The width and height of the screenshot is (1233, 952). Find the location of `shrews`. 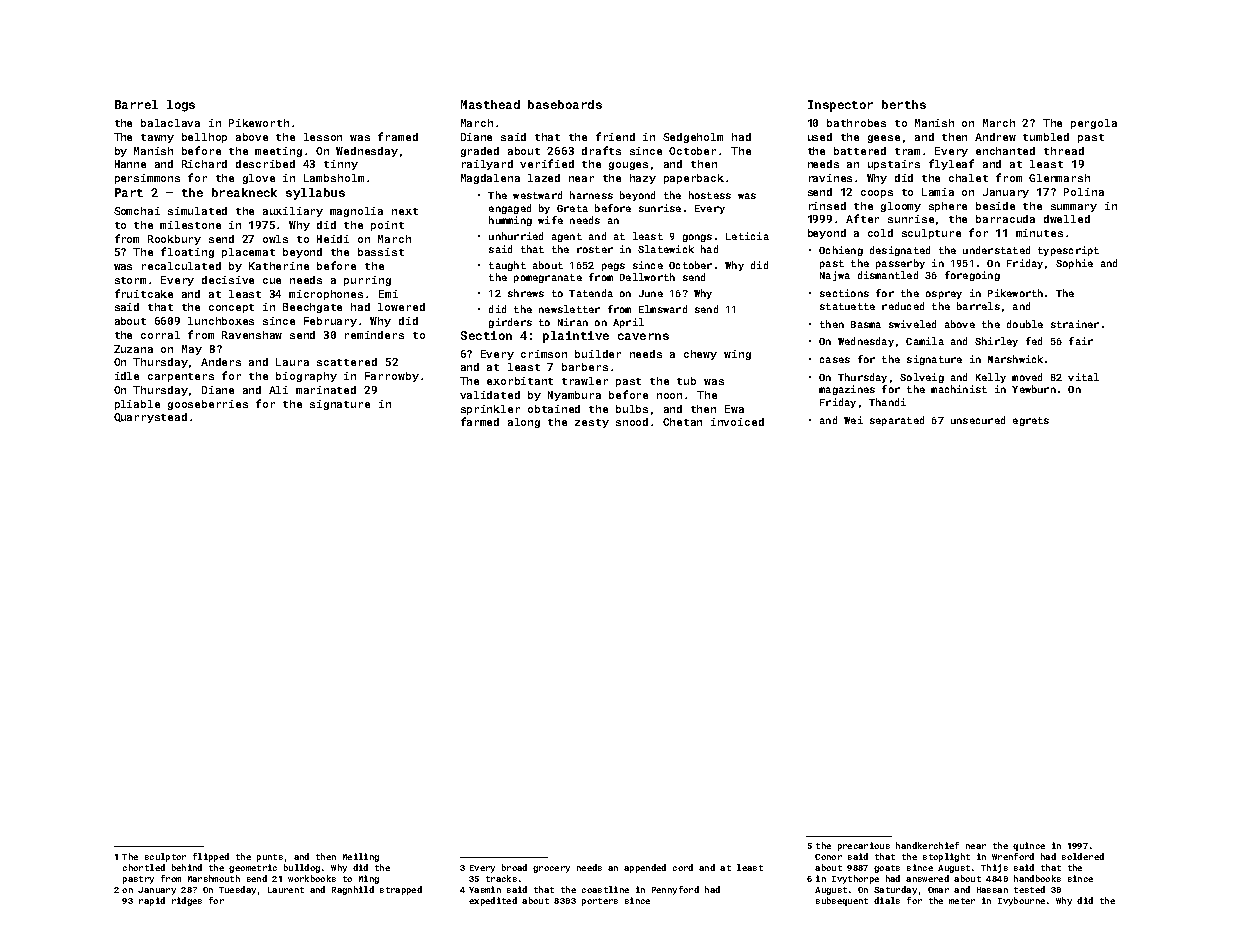

shrews is located at coordinates (526, 293).
